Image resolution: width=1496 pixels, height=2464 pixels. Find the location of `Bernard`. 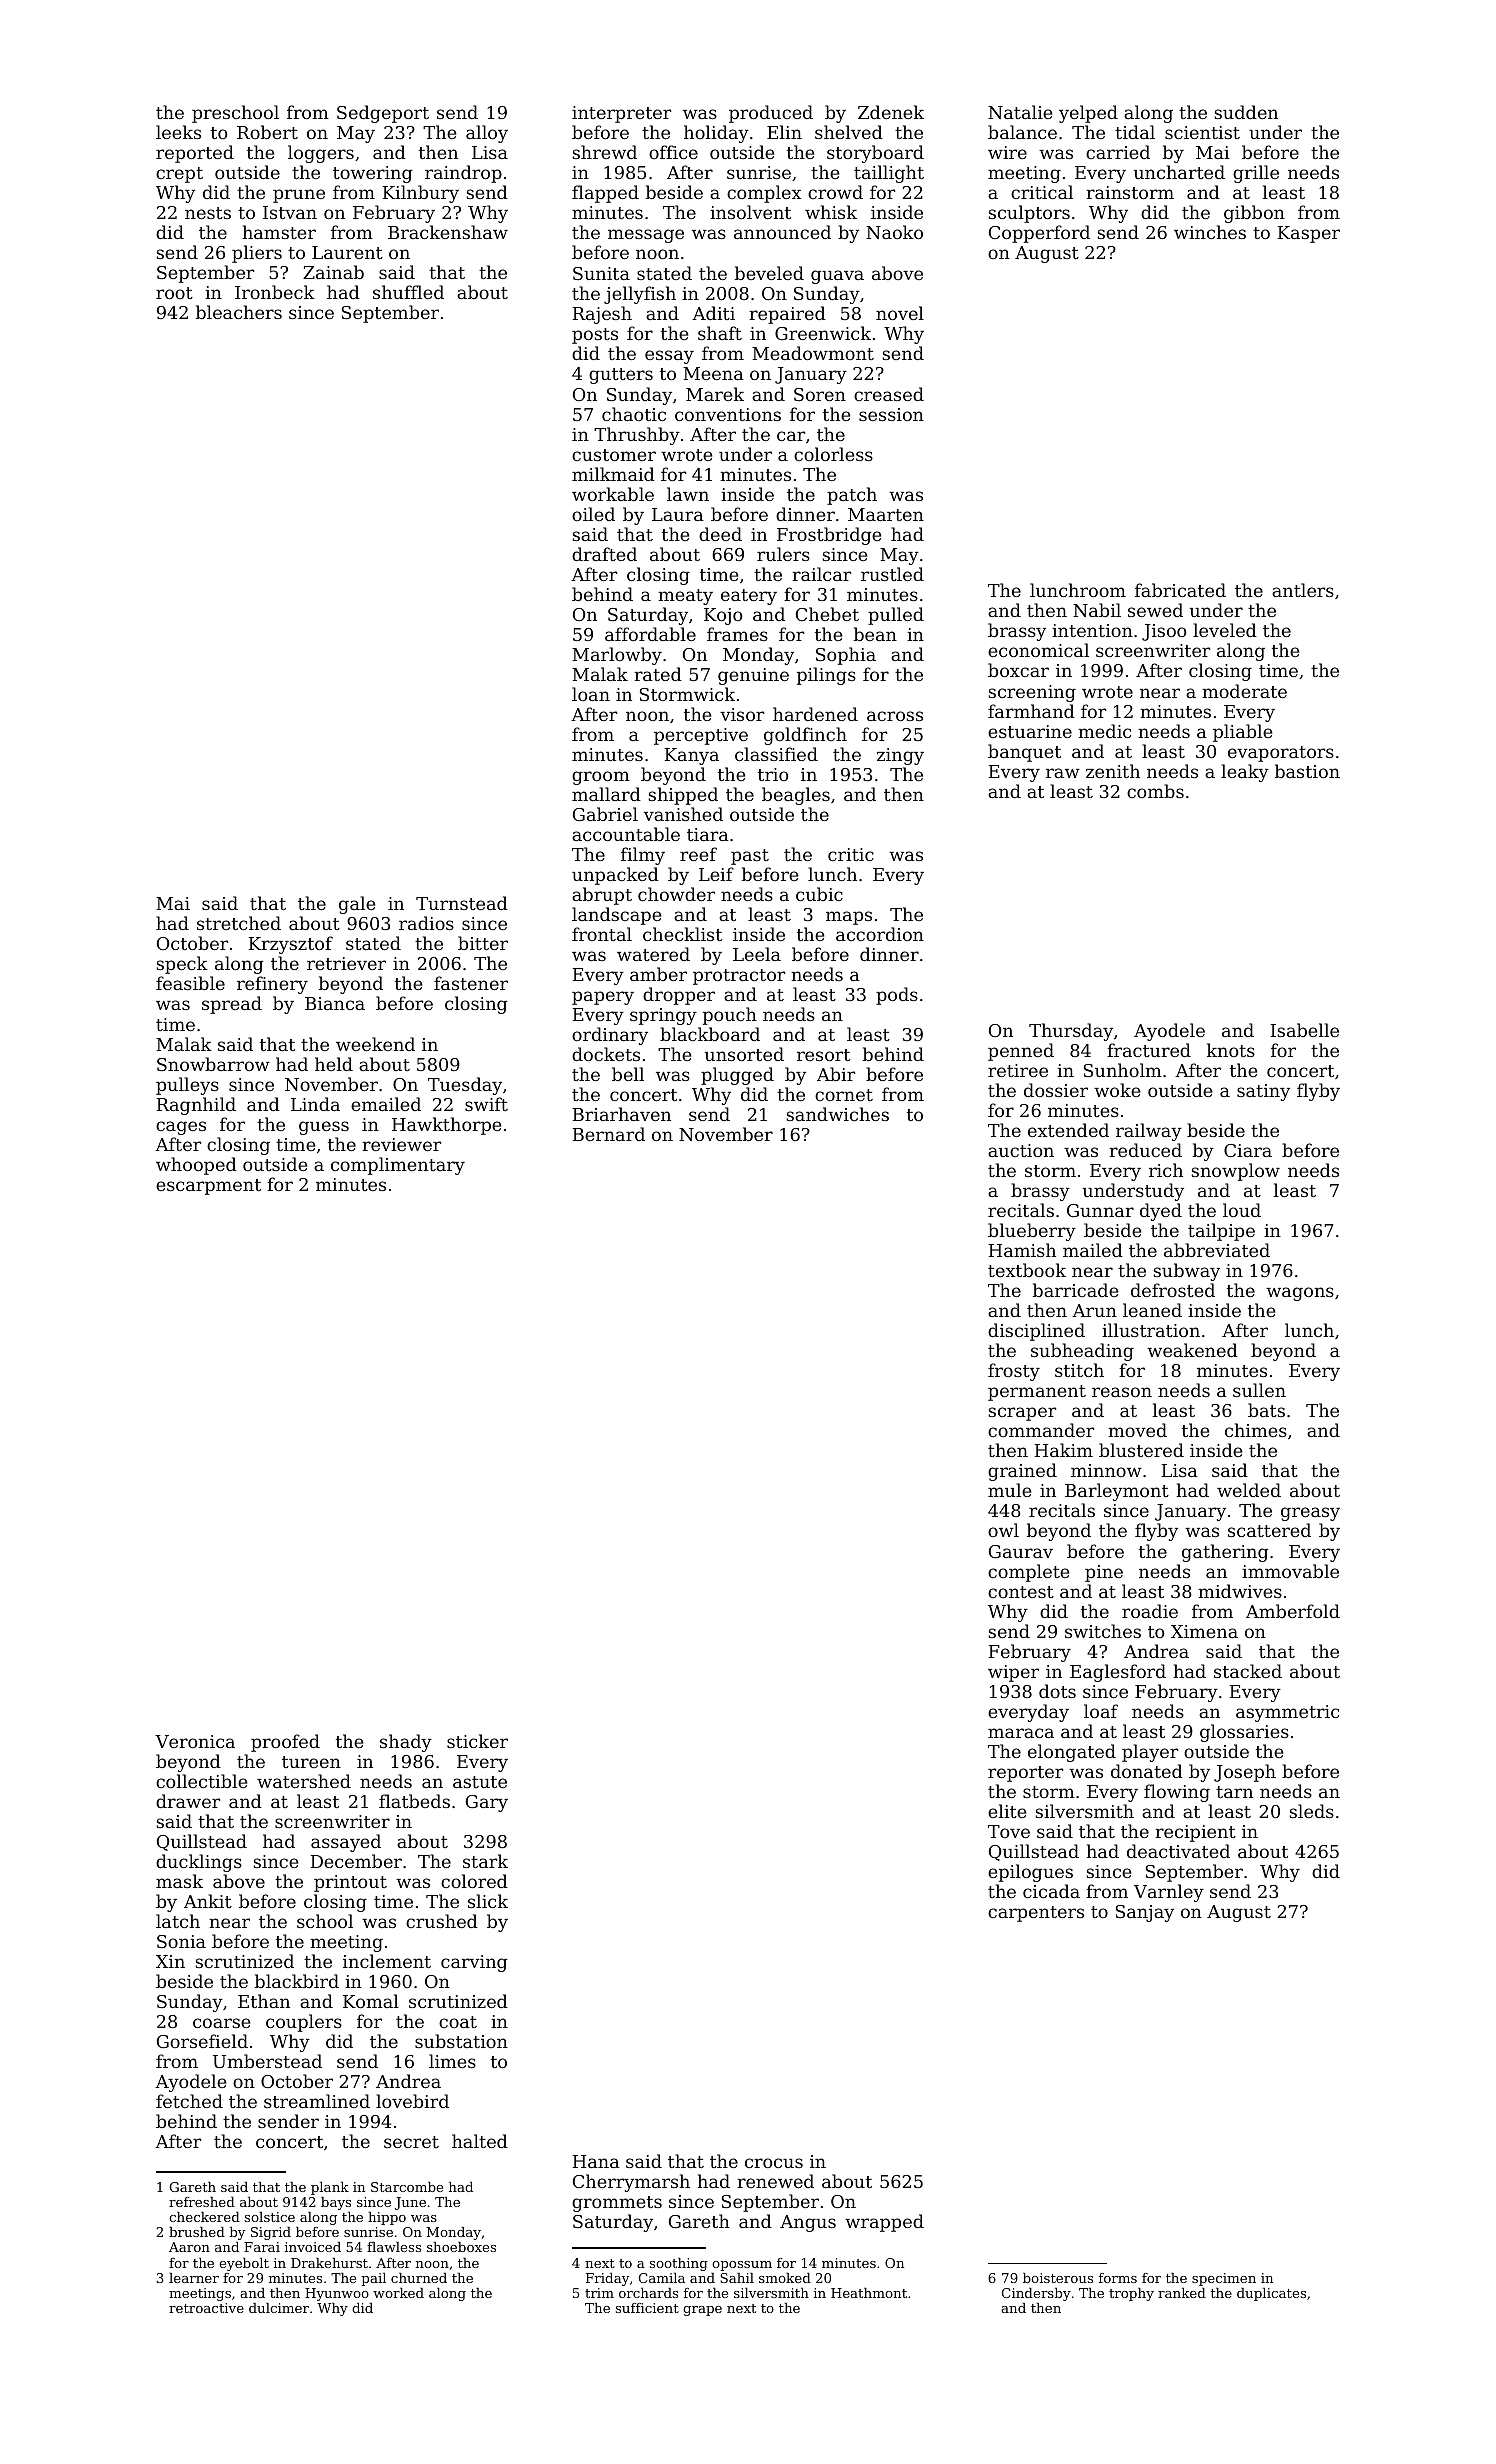

Bernard is located at coordinates (609, 1134).
